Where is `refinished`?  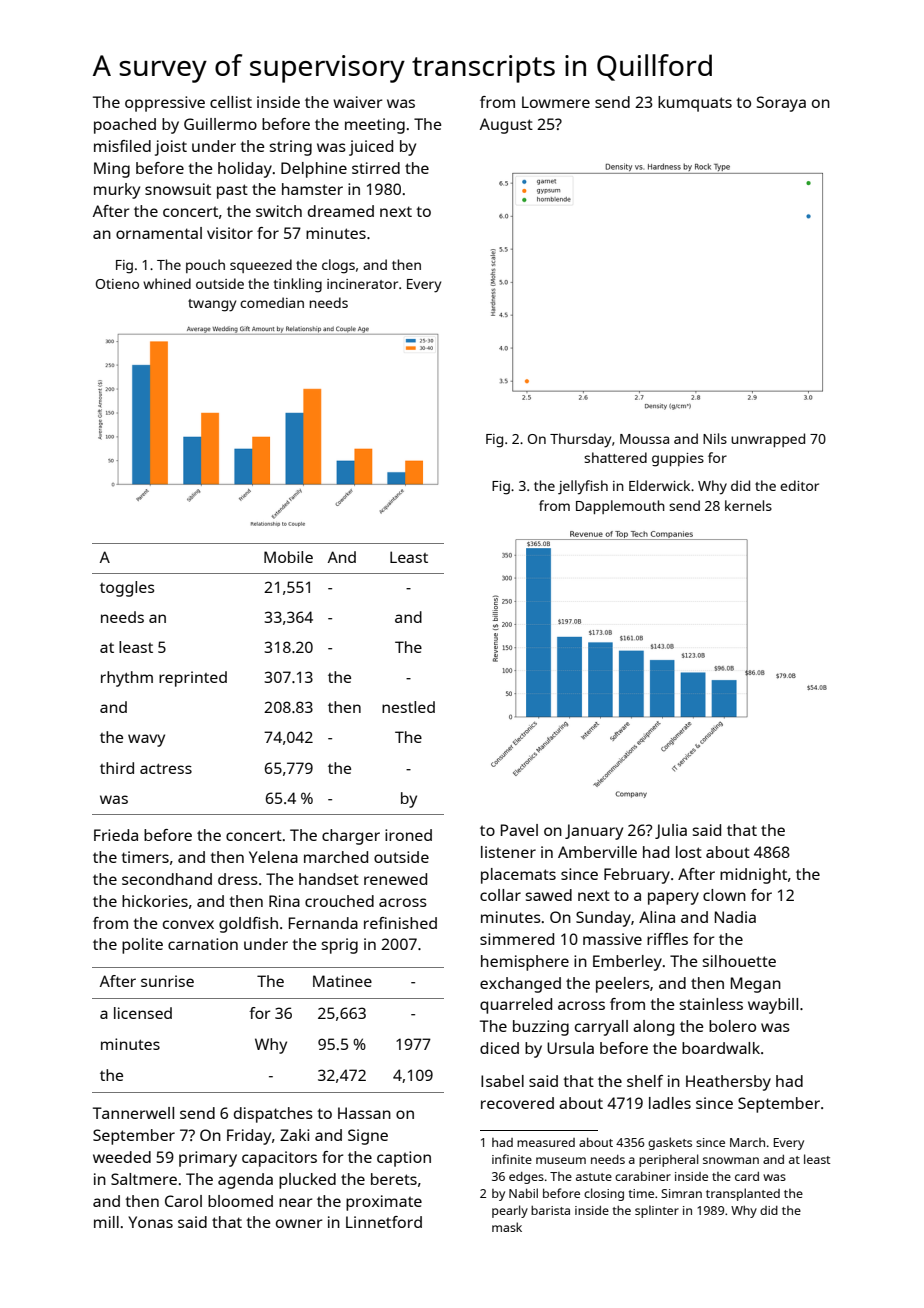
refinished is located at coordinates (400, 923).
